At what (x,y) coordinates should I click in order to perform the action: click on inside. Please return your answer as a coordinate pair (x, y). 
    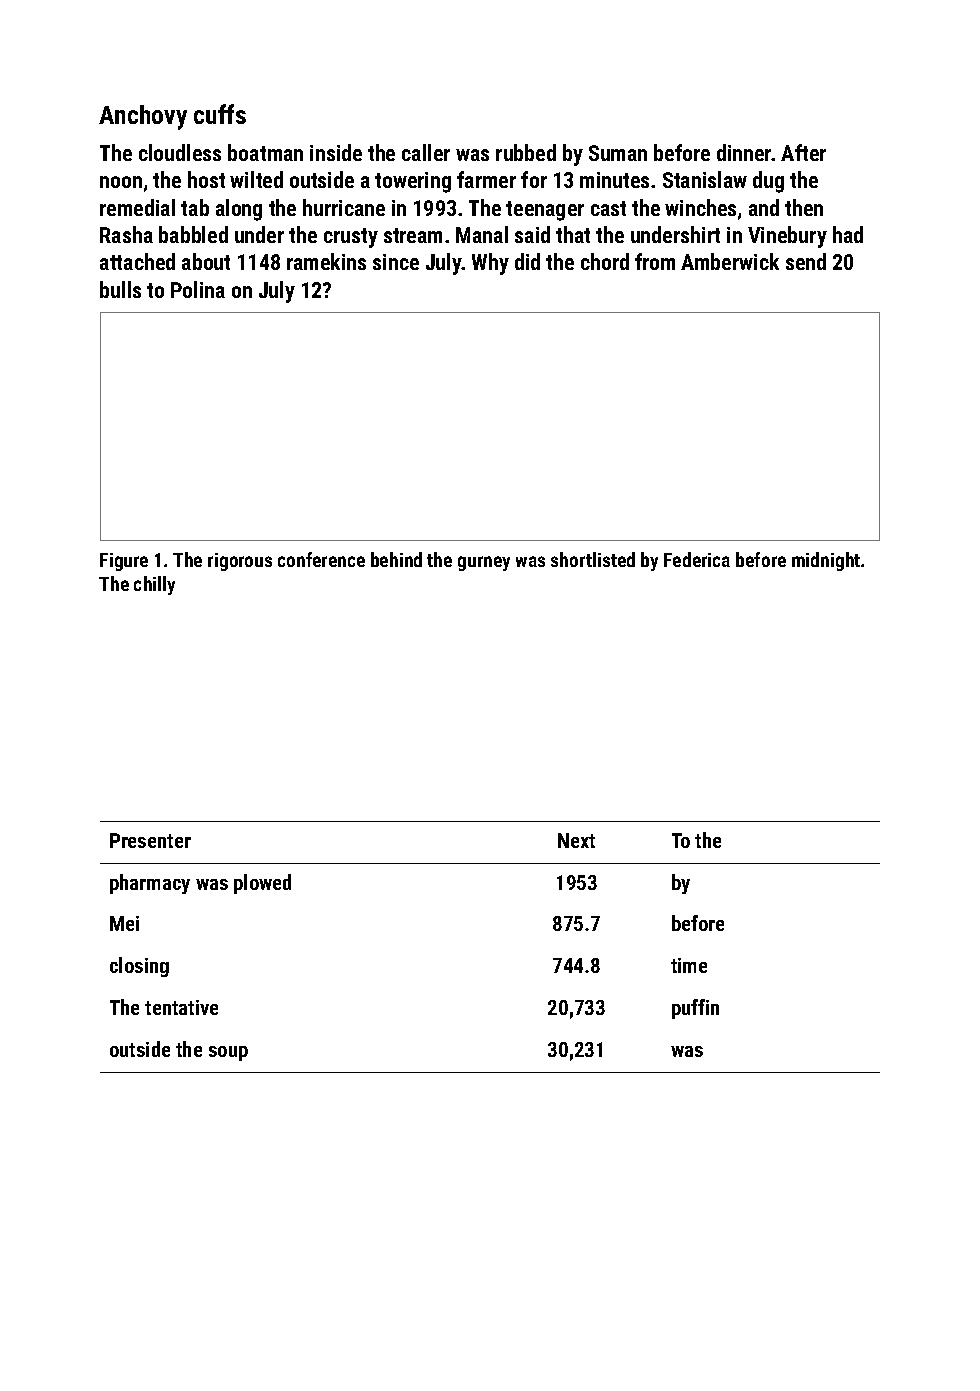
    Looking at the image, I should click on (336, 152).
